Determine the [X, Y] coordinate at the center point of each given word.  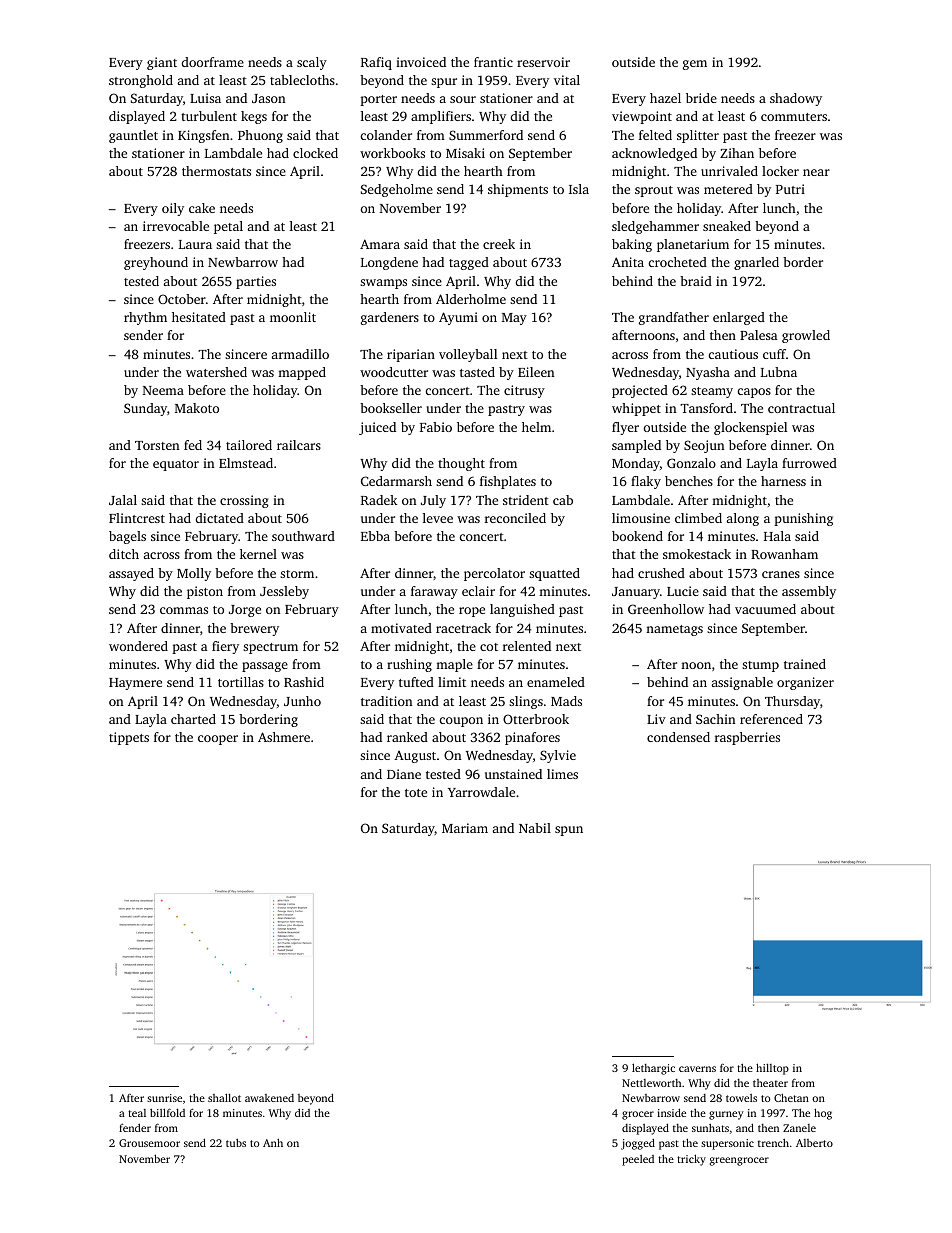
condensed [678, 737]
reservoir [543, 62]
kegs [254, 117]
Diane [404, 774]
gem [695, 65]
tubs [236, 1143]
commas [184, 610]
